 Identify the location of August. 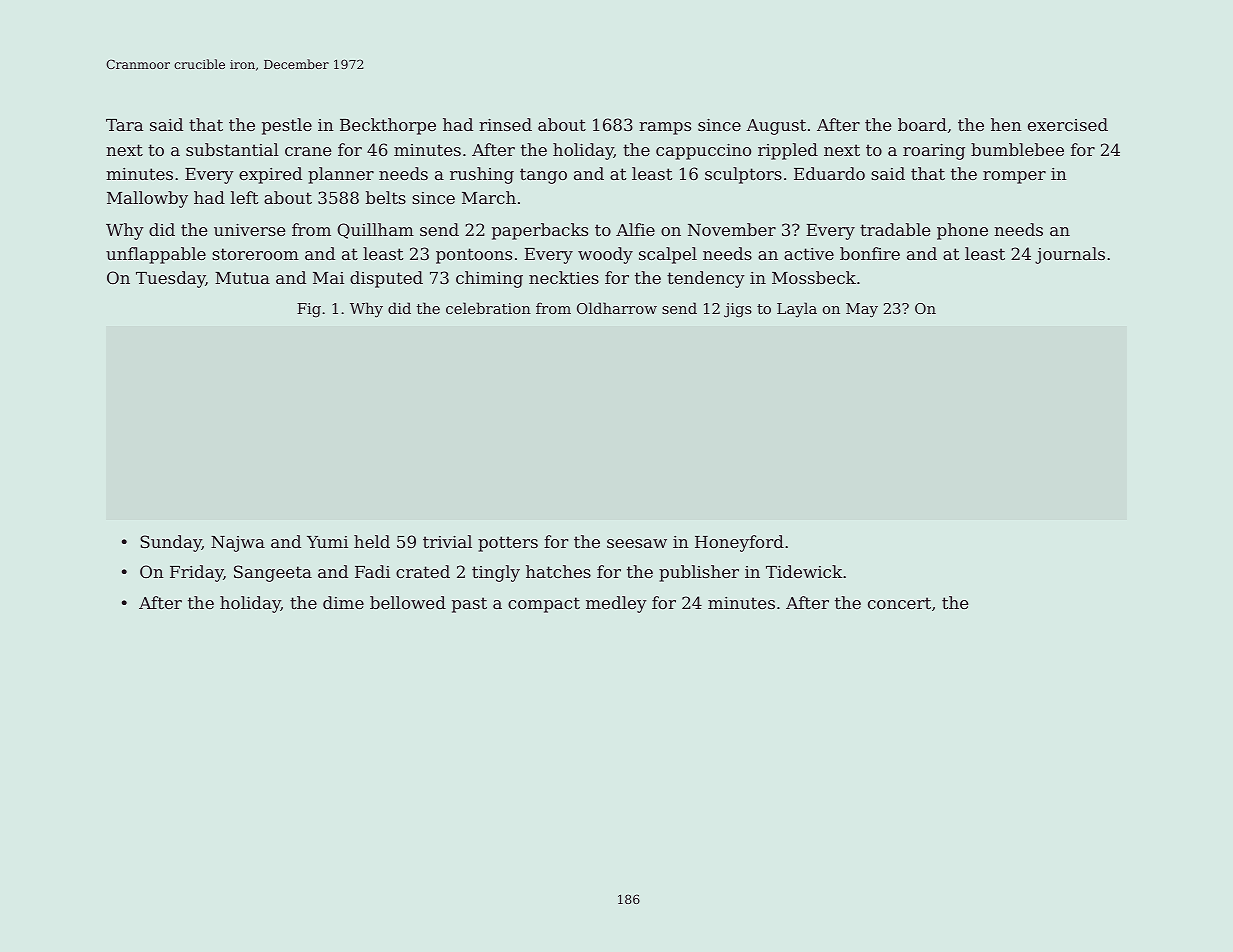
(776, 127).
